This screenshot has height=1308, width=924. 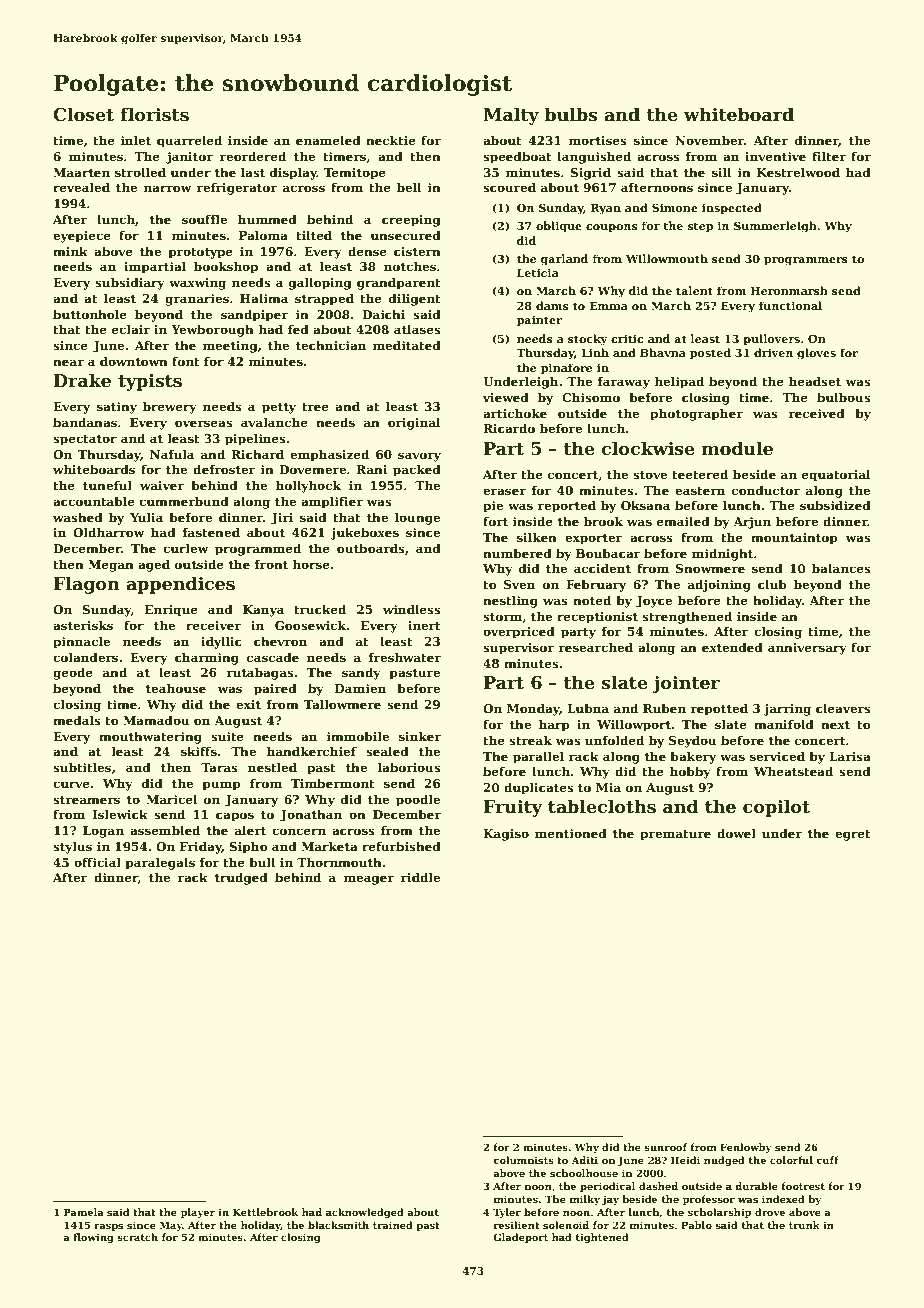 I want to click on riddle, so click(x=420, y=877).
